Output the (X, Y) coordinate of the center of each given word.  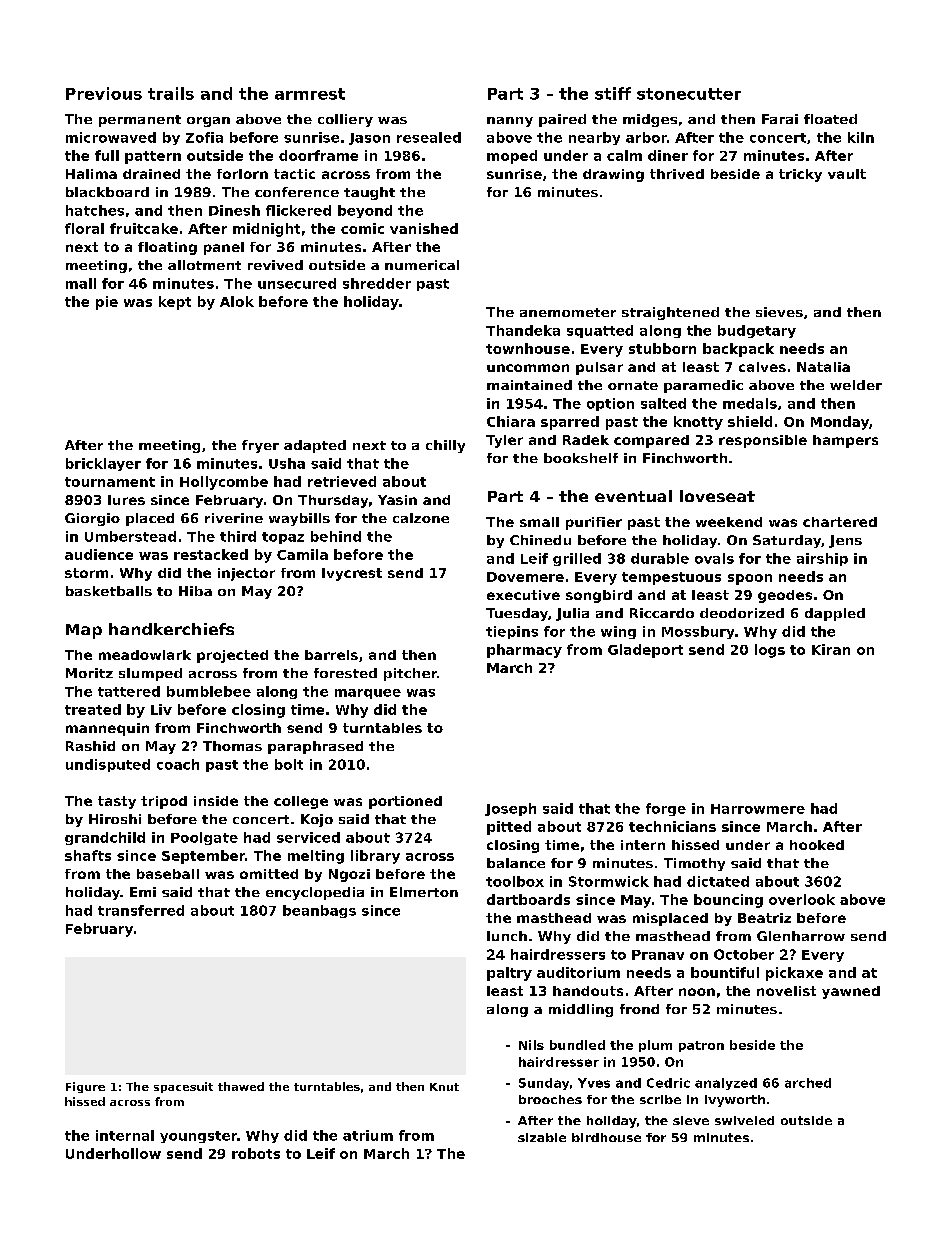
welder (856, 385)
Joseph (510, 809)
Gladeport (645, 651)
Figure (85, 1087)
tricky (800, 175)
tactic (294, 174)
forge (666, 809)
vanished (424, 228)
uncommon (528, 368)
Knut (444, 1087)
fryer (260, 446)
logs (770, 651)
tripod (164, 802)
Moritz (89, 673)
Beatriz (764, 918)
